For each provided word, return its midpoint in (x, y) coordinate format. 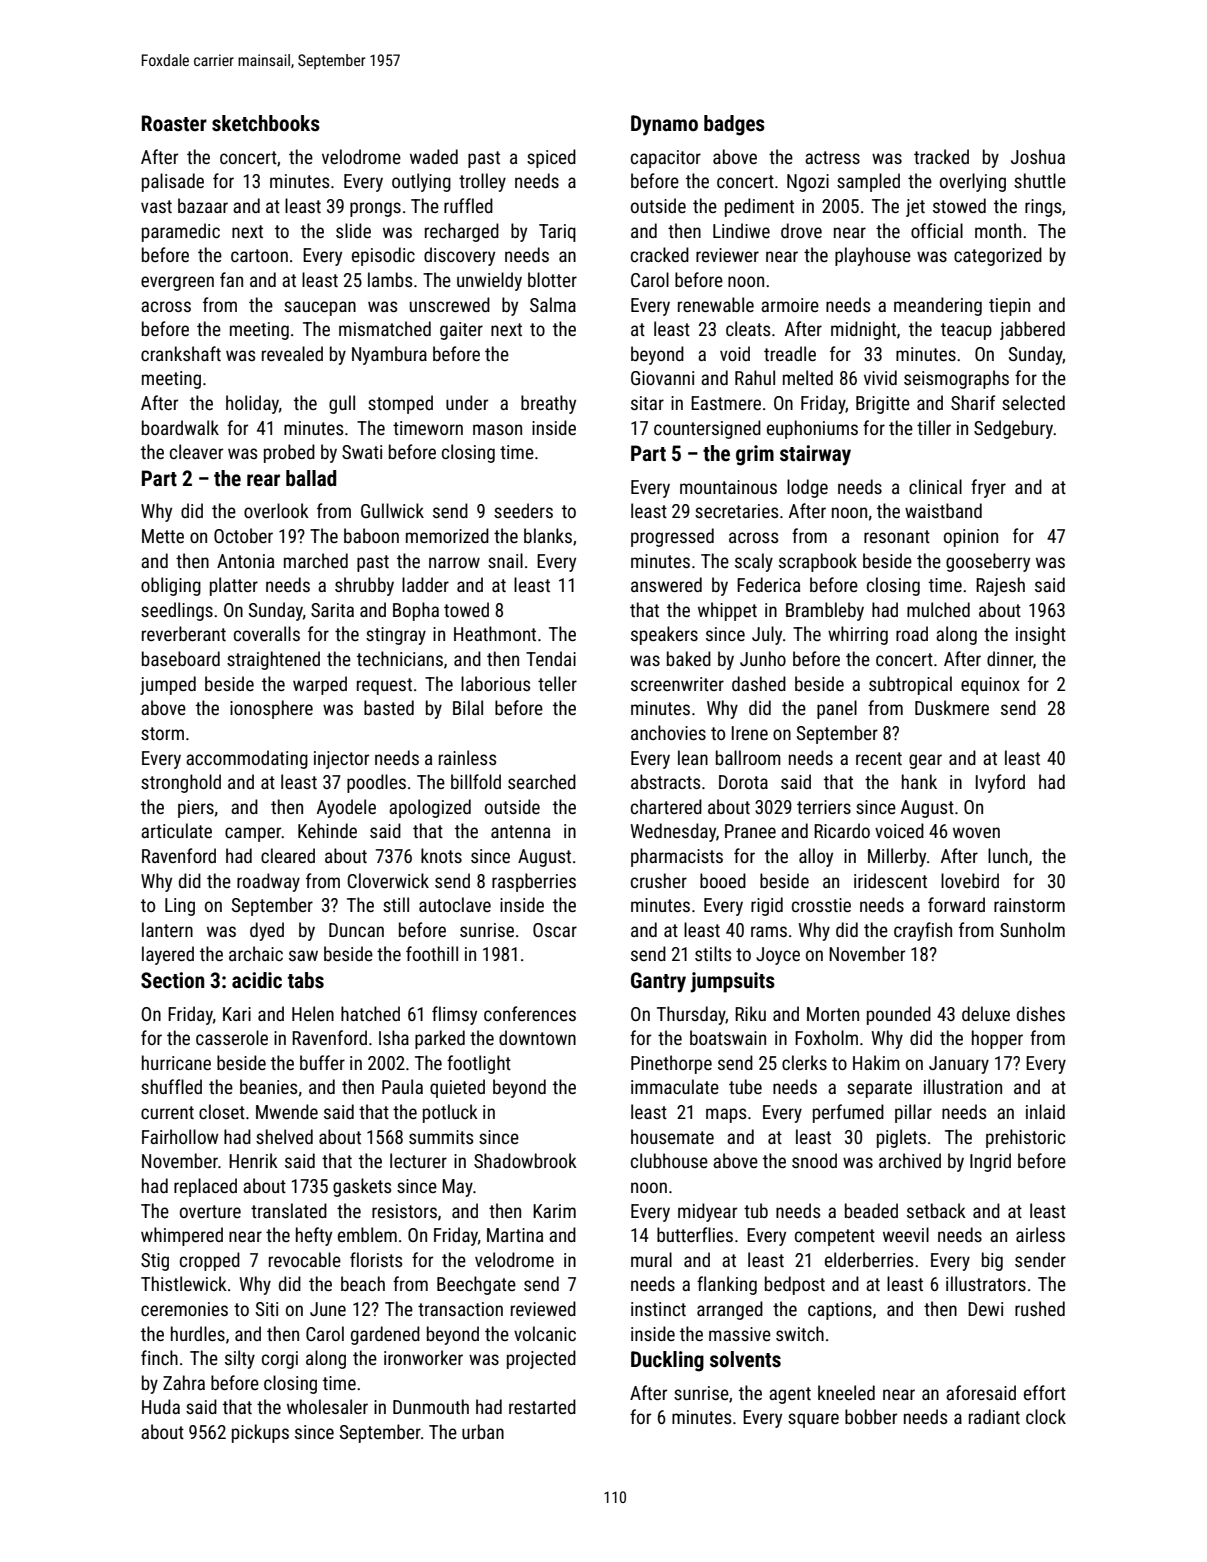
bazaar (203, 205)
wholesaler (327, 1406)
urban (483, 1431)
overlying (973, 182)
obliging (171, 586)
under (467, 402)
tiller (934, 427)
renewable (716, 304)
